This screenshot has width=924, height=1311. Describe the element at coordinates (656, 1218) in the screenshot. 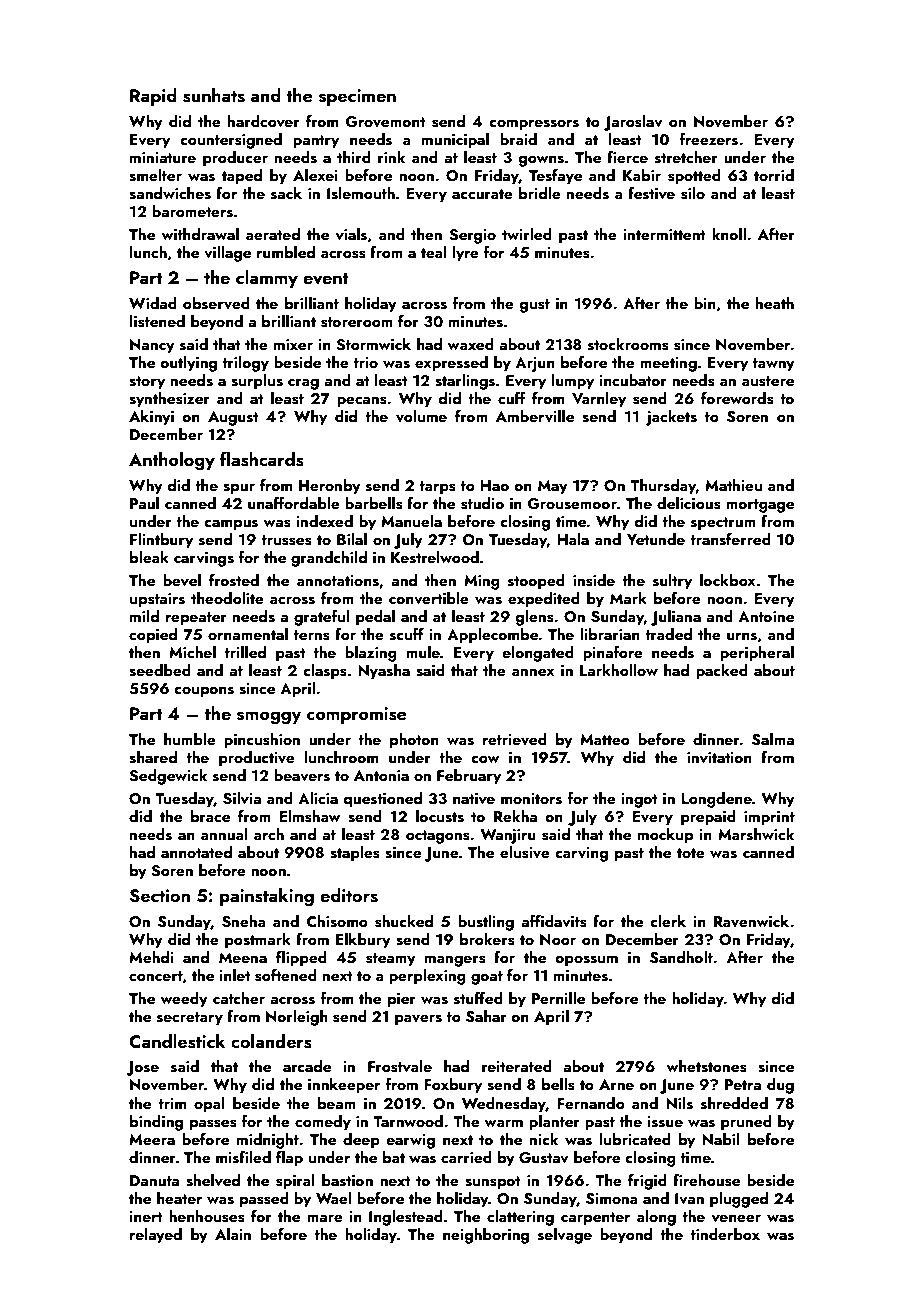

I see `along` at that location.
